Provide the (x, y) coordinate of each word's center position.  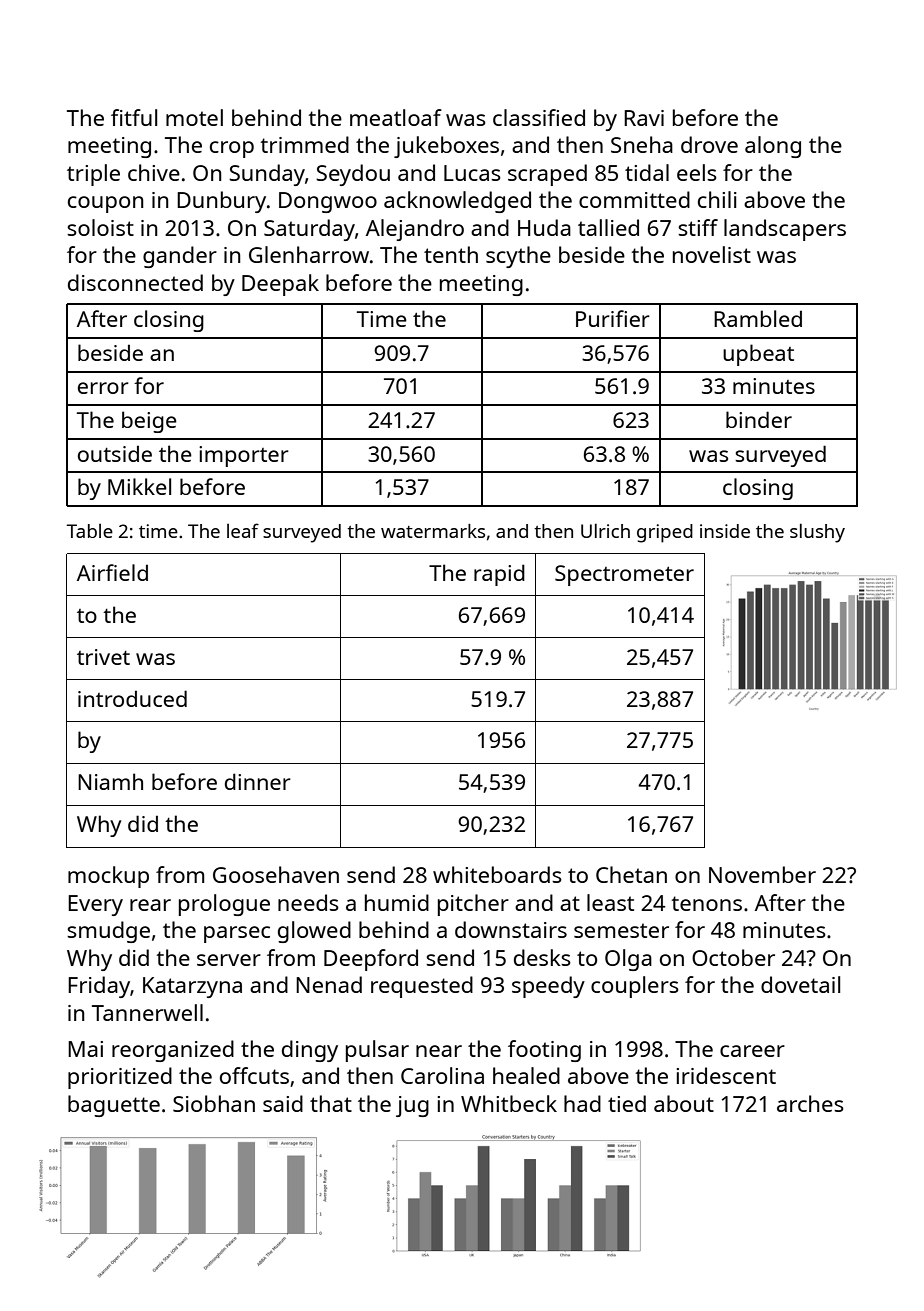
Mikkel (139, 486)
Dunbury (221, 202)
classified (539, 117)
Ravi (644, 118)
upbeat (758, 355)
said (283, 1103)
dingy (310, 1051)
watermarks (433, 531)
